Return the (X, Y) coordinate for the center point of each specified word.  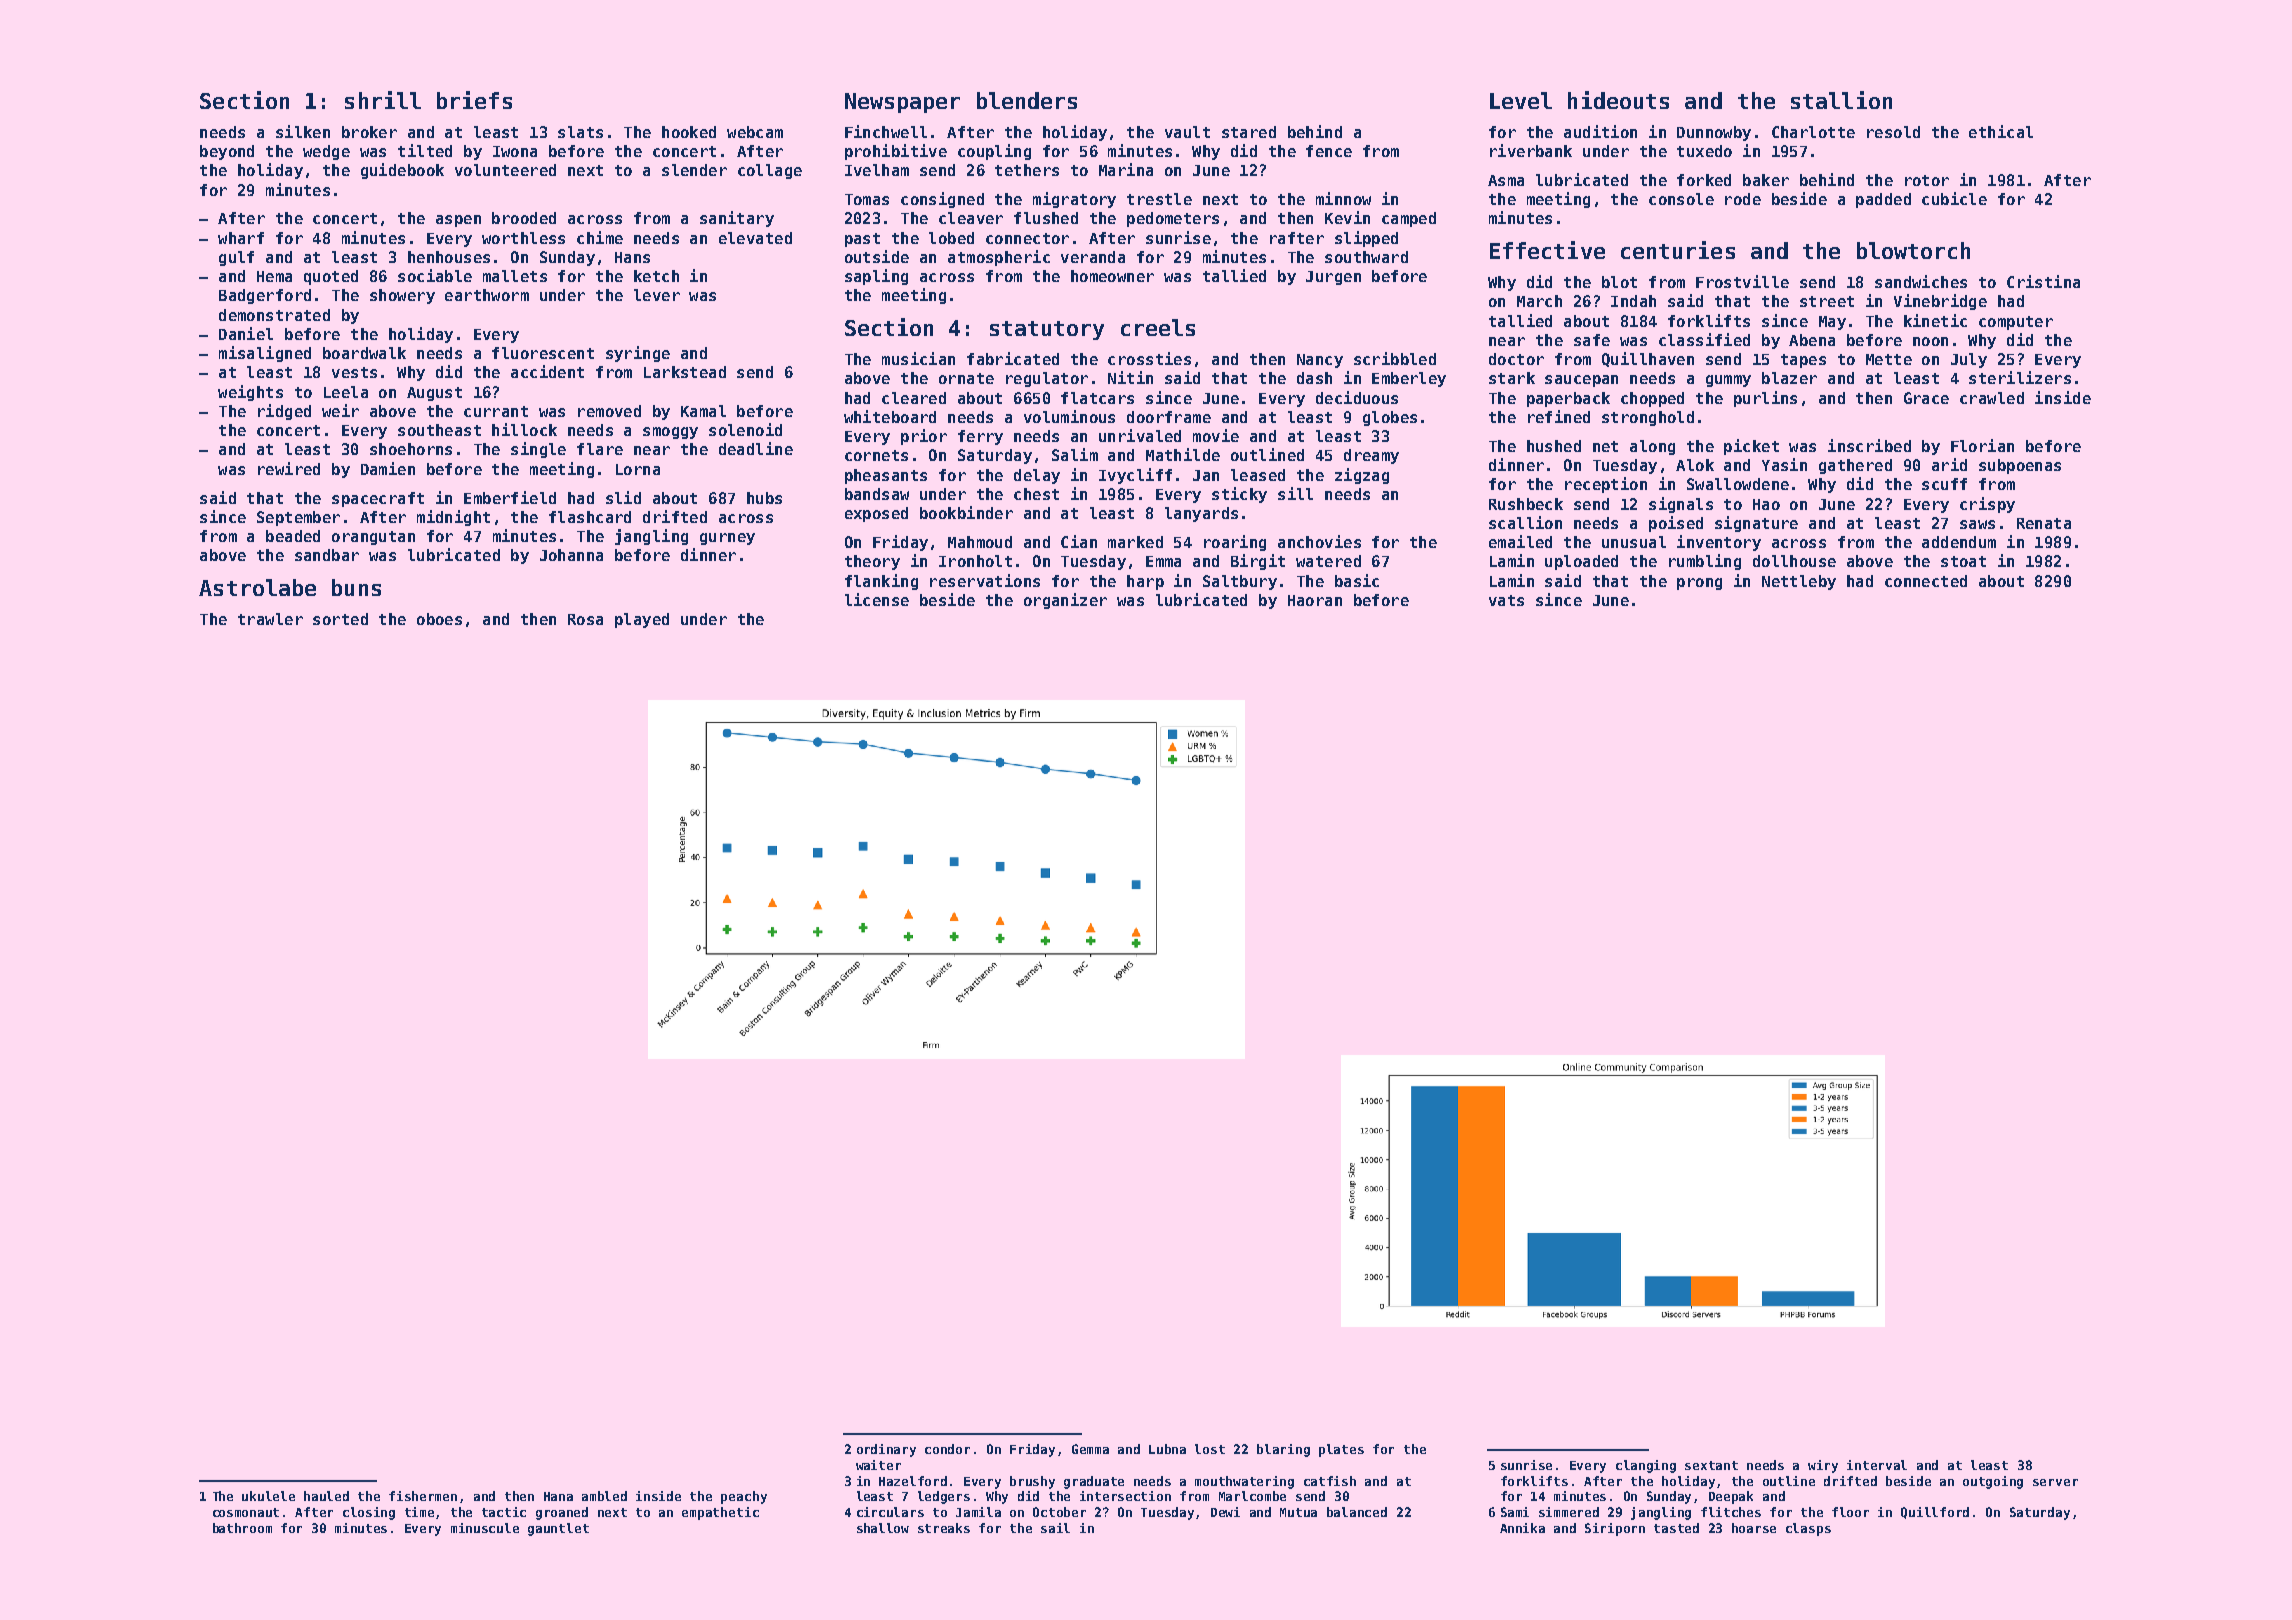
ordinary (886, 1450)
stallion (1841, 100)
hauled (326, 1496)
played (642, 620)
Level (1521, 100)
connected (1926, 581)
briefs (474, 100)
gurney (727, 539)
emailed (1520, 541)
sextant (1711, 1465)
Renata (2044, 523)
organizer (1065, 601)
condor (947, 1449)
